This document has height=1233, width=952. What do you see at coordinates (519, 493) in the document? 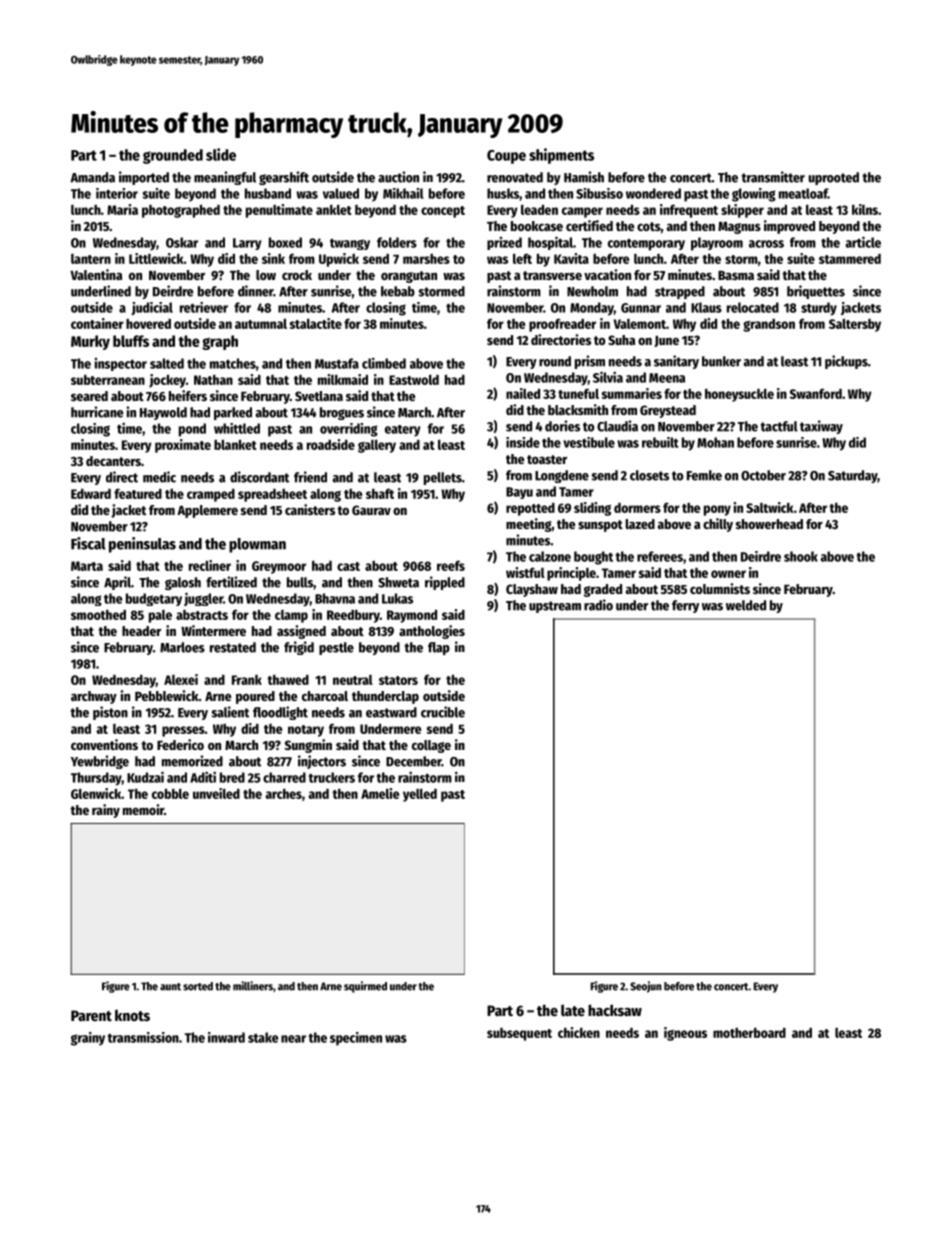
I see `Bayu` at bounding box center [519, 493].
